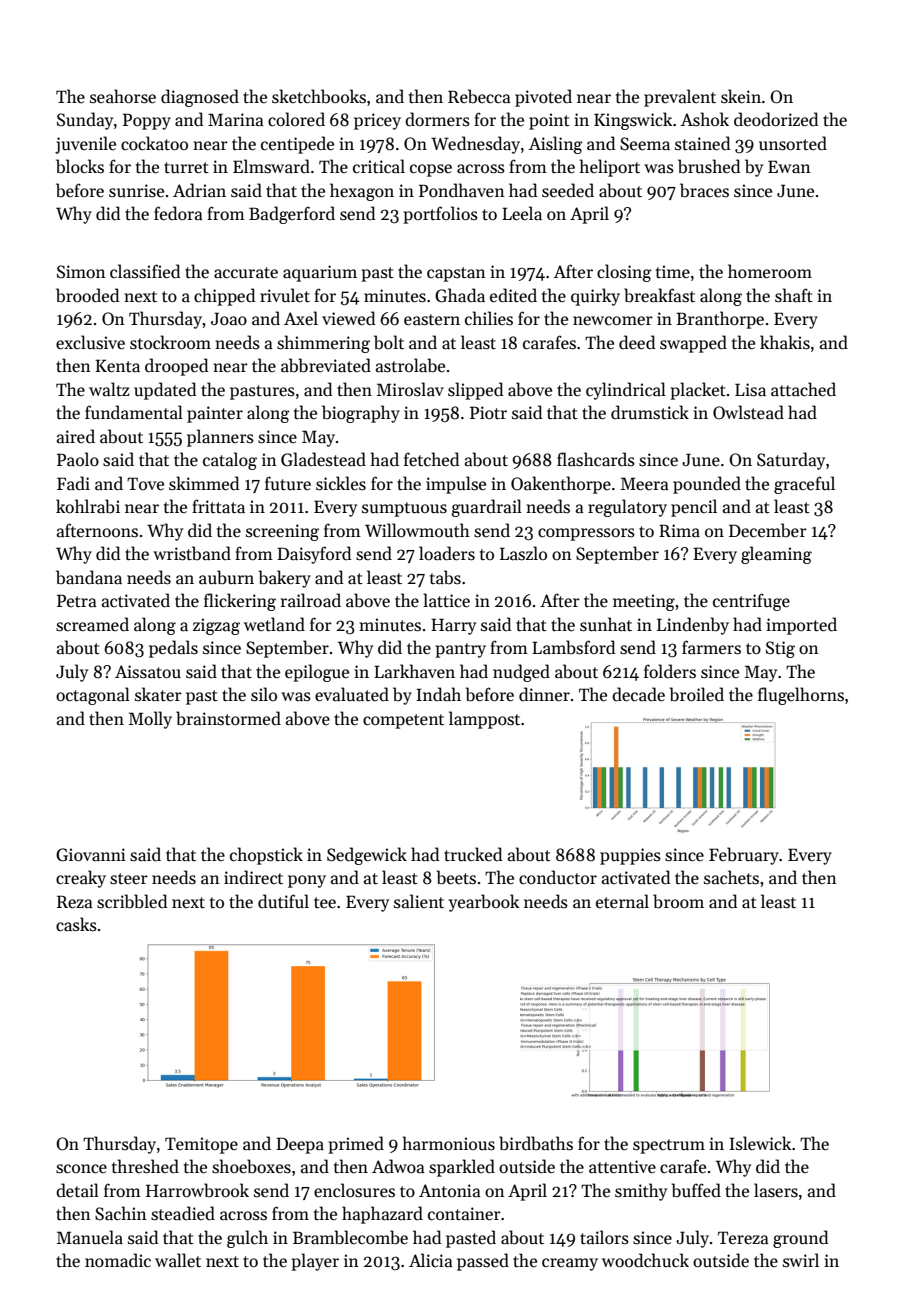 The image size is (908, 1316). I want to click on sconce, so click(81, 1169).
